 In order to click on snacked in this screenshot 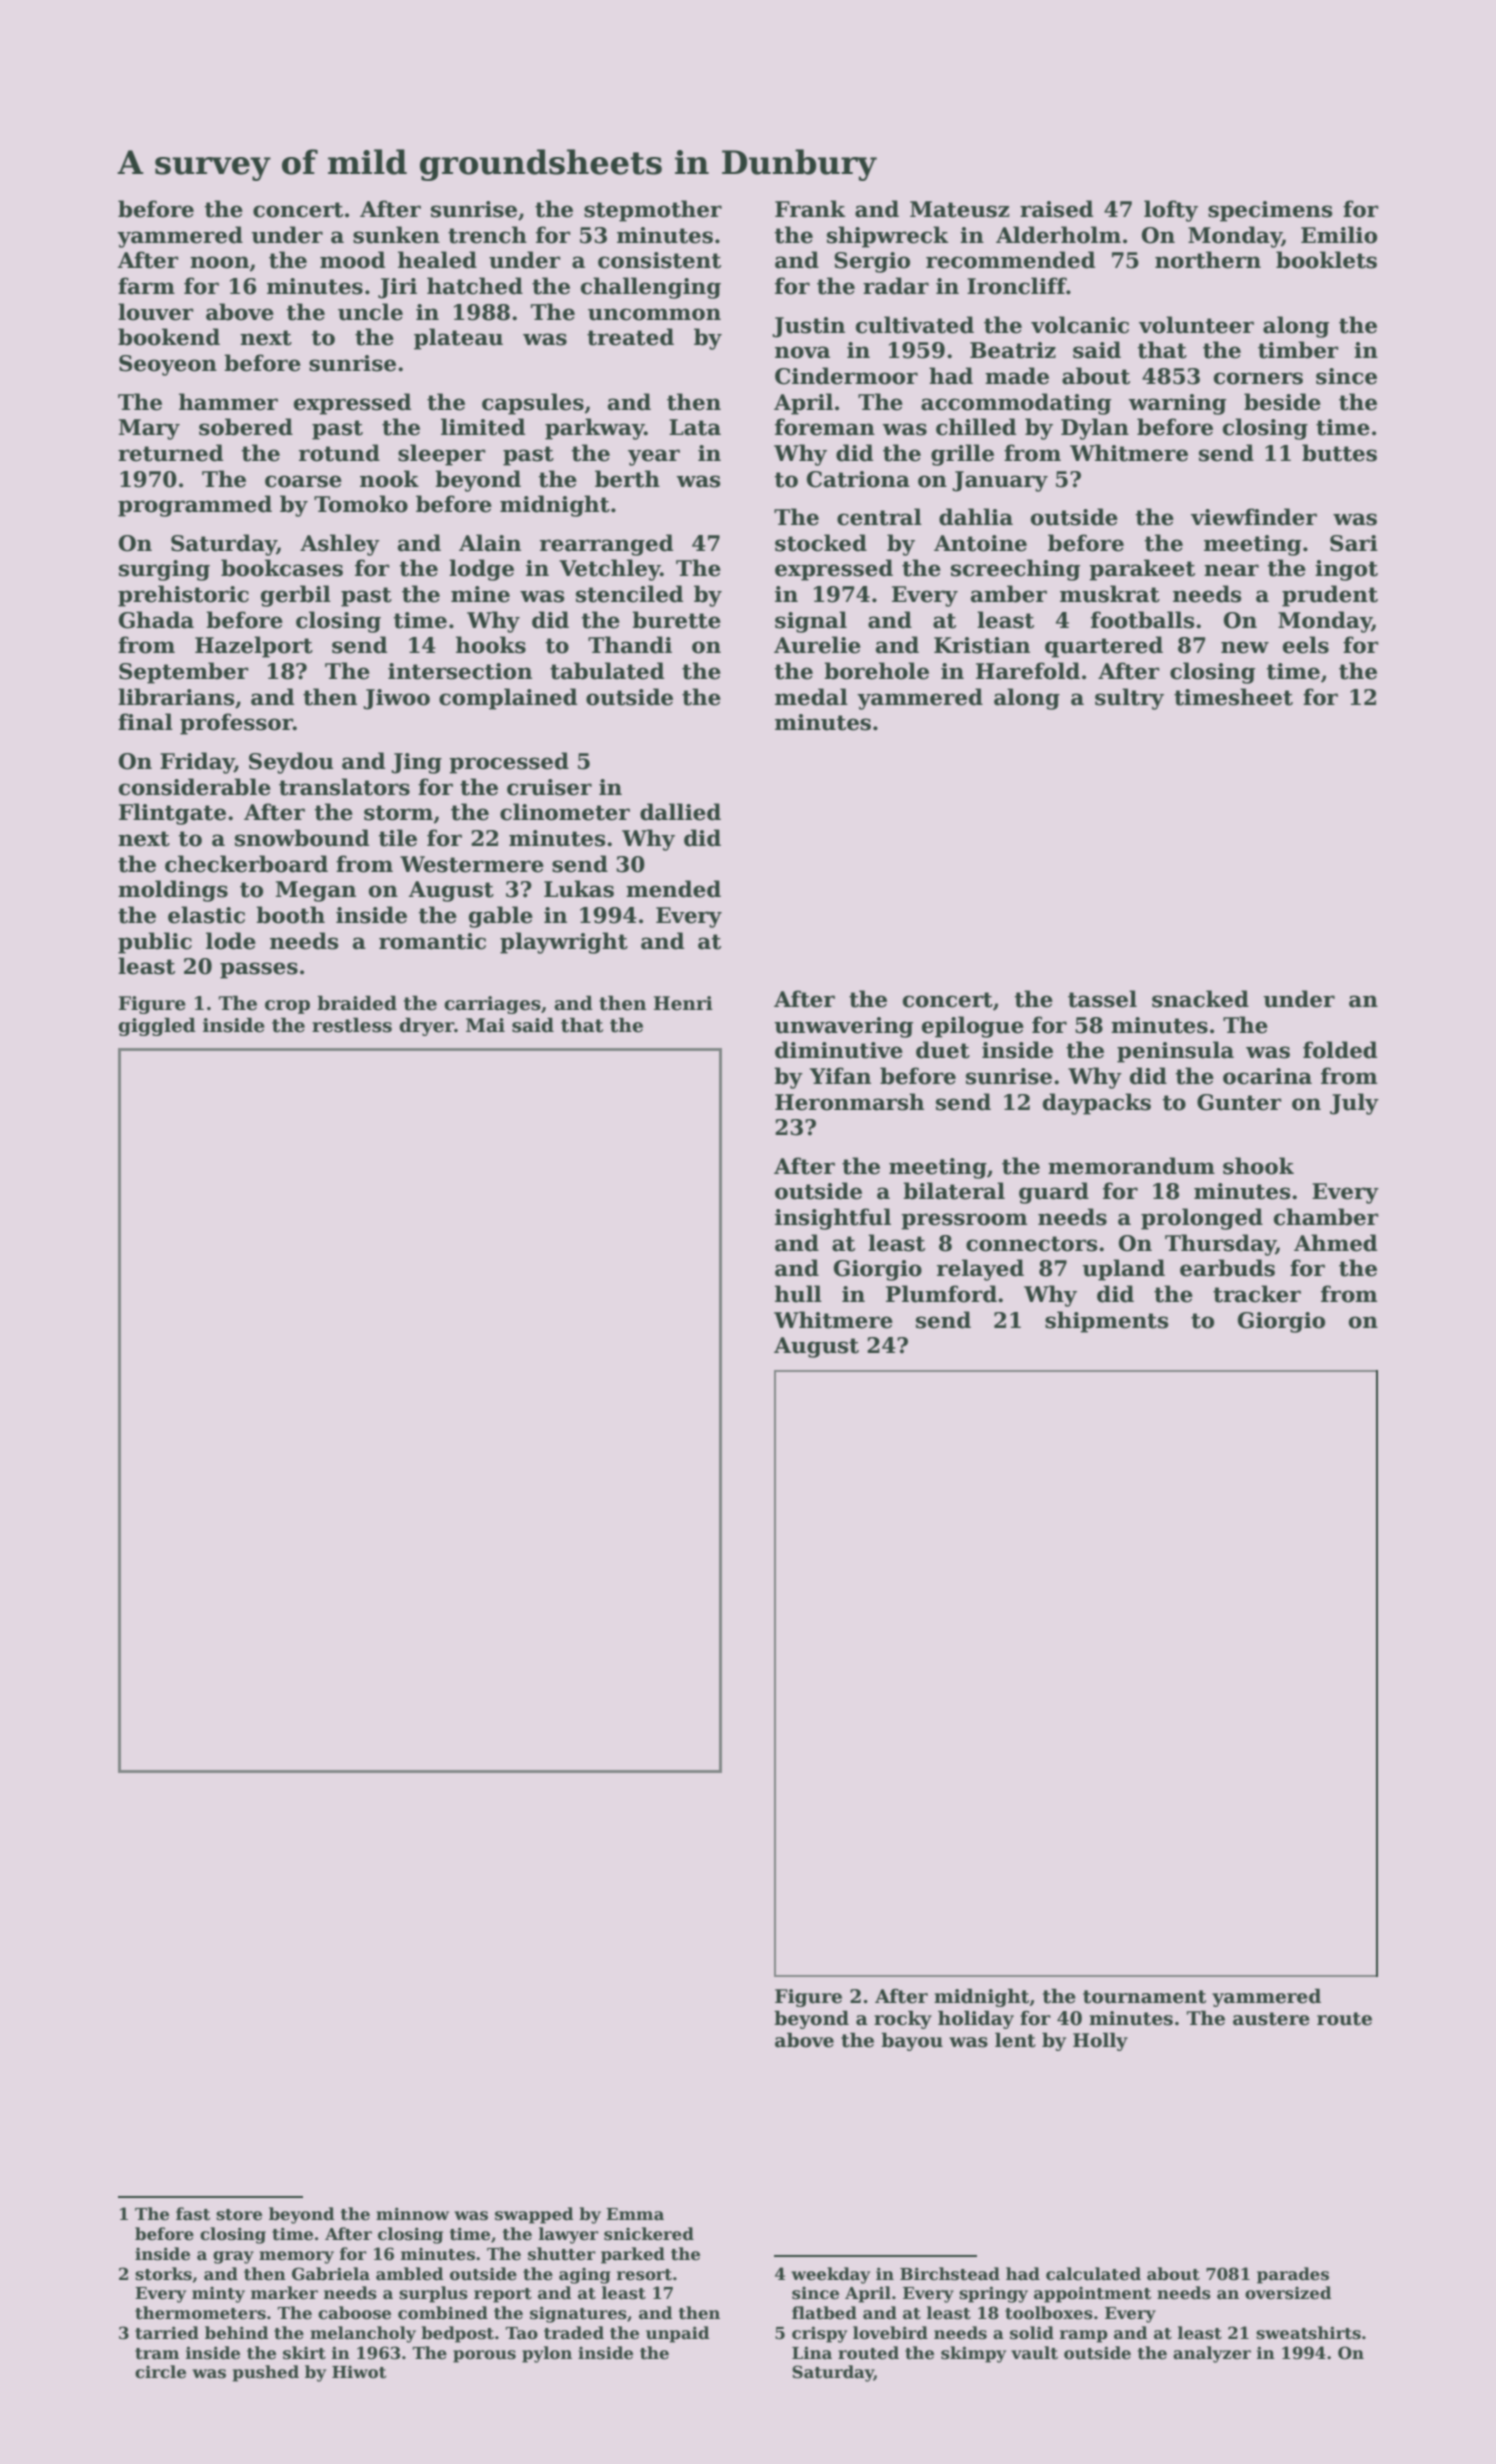, I will do `click(1200, 999)`.
